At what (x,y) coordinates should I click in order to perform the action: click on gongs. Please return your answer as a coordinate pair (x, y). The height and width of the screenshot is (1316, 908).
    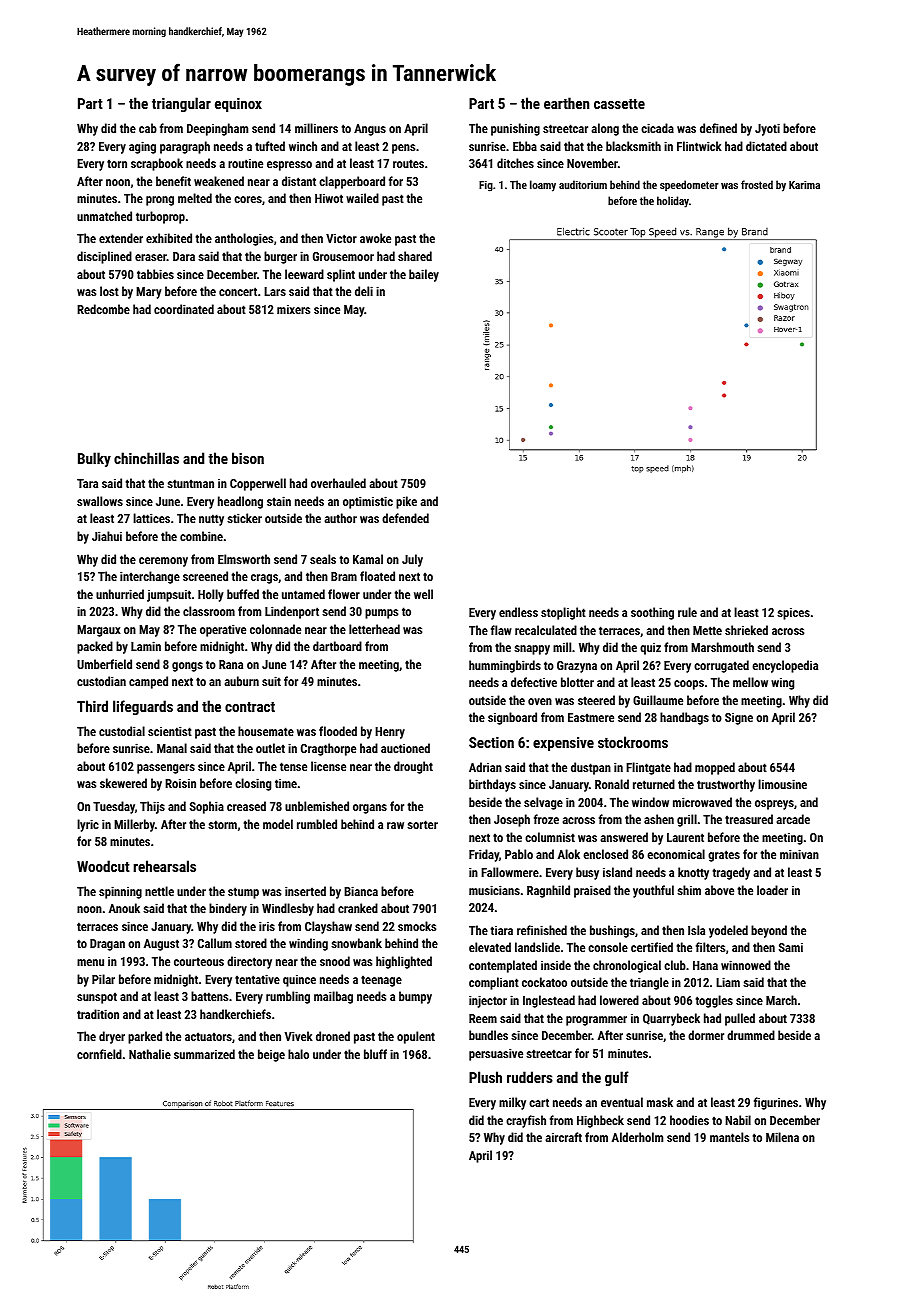
    Looking at the image, I should click on (187, 667).
